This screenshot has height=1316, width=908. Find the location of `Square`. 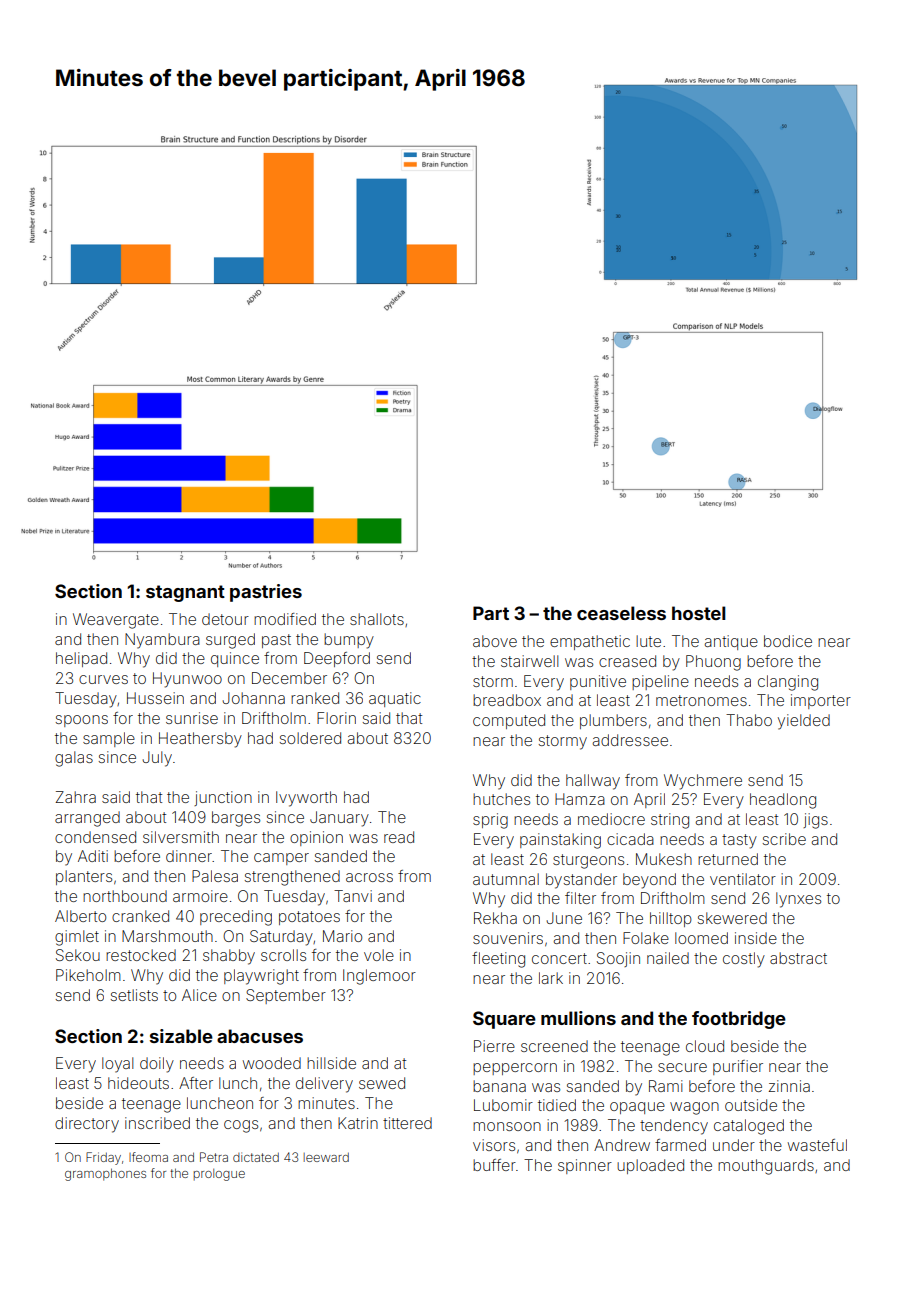

Square is located at coordinates (504, 1020).
